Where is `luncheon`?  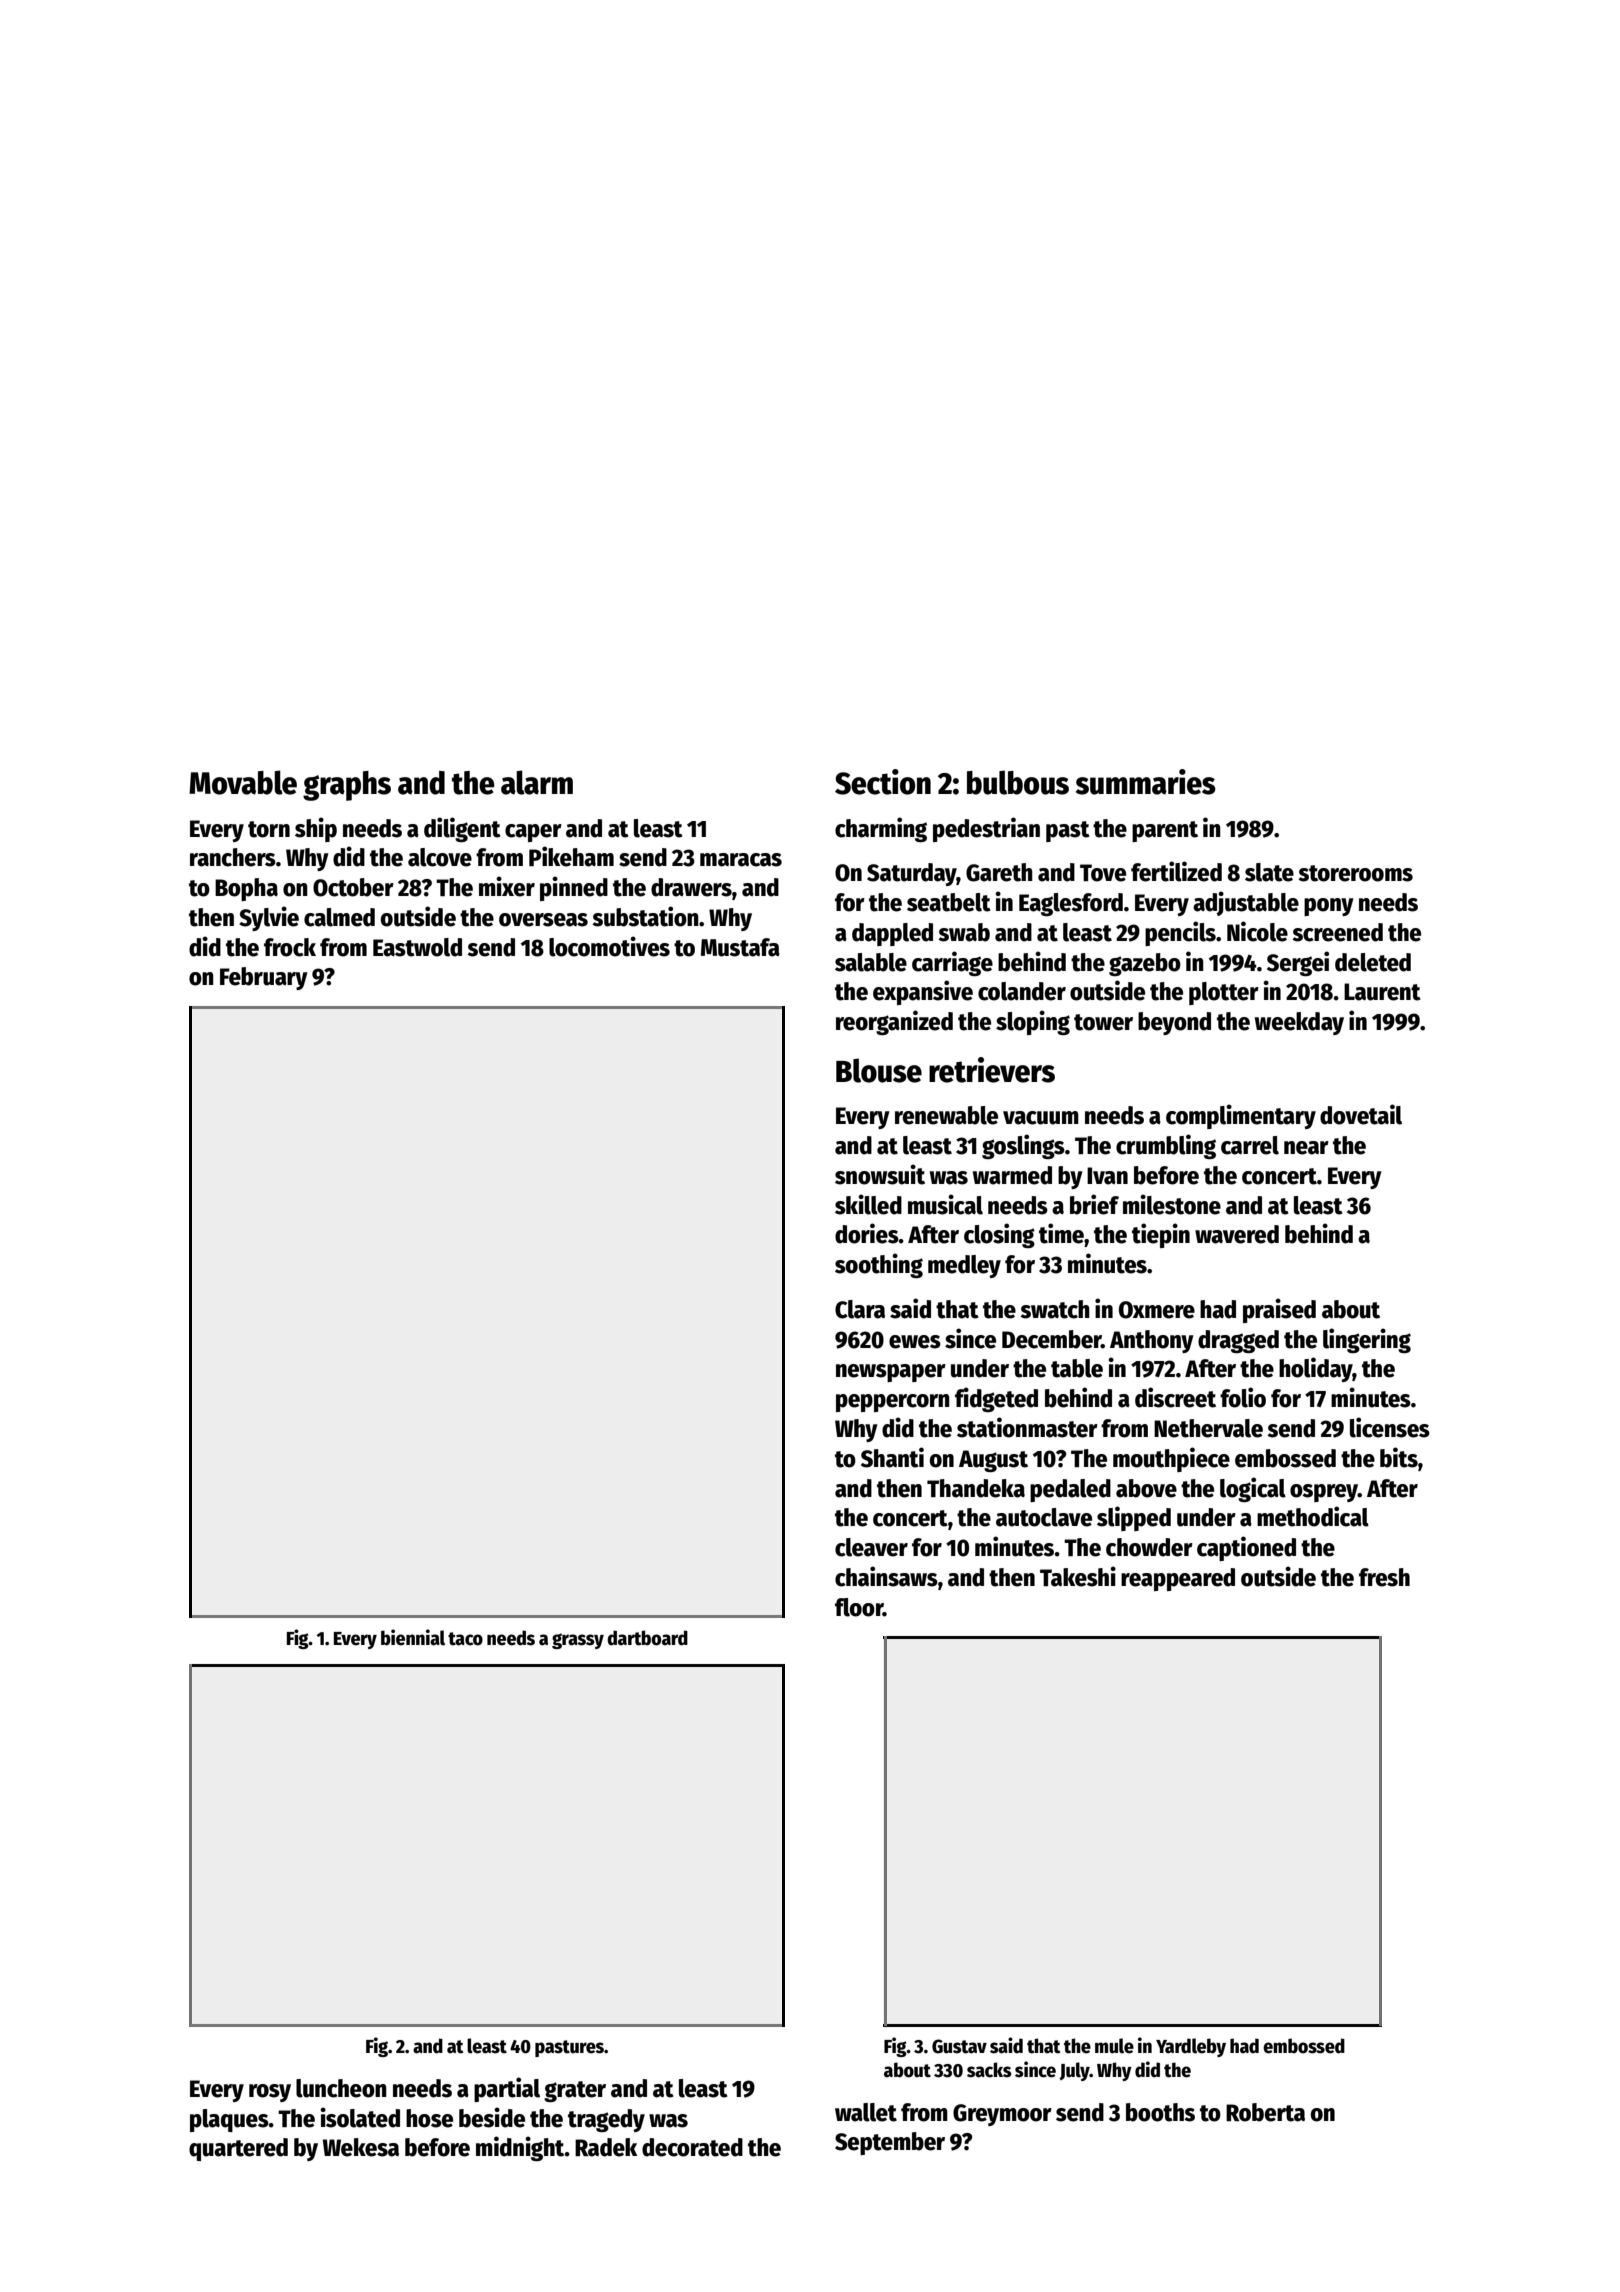
luncheon is located at coordinates (341, 2088).
